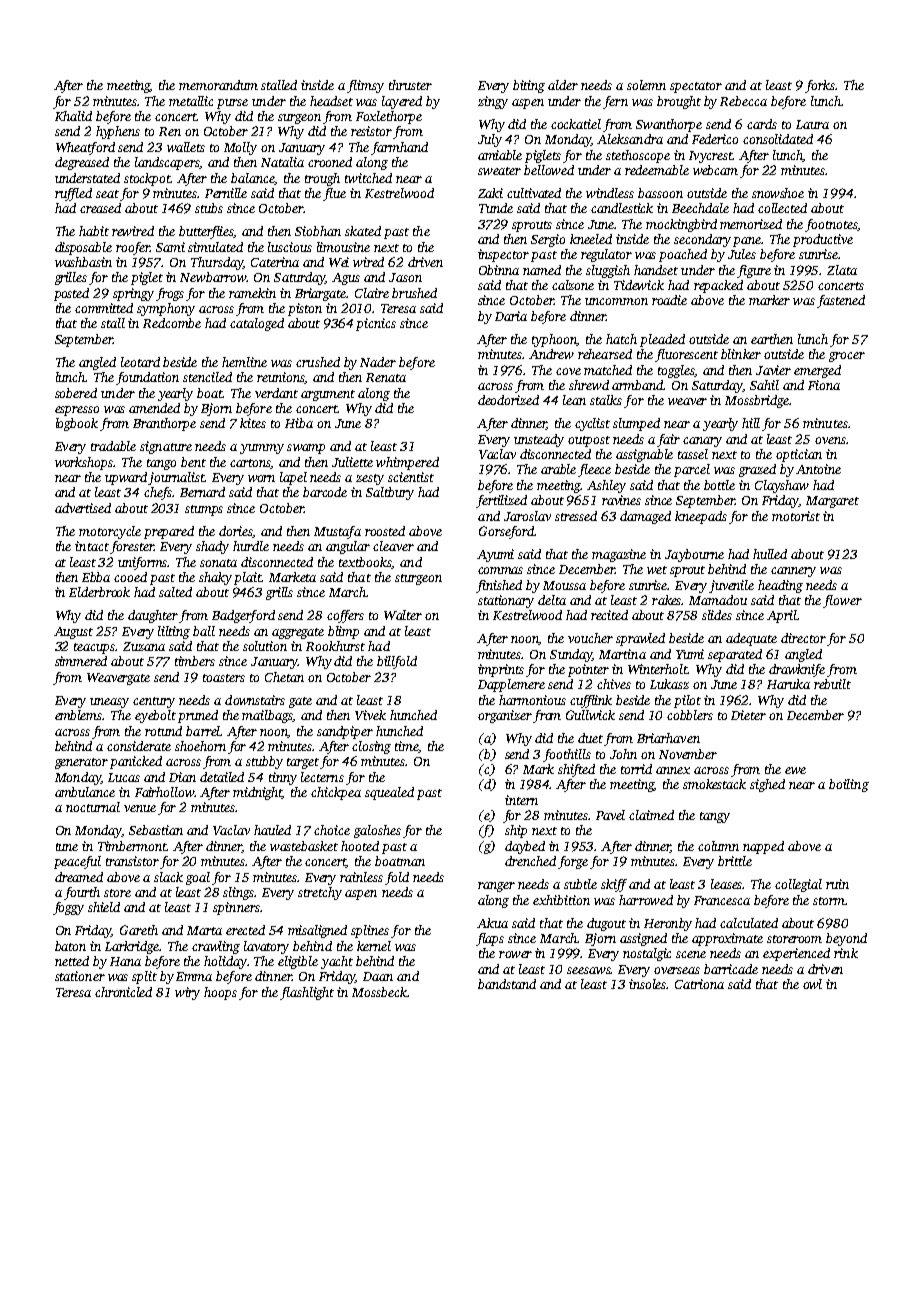 The height and width of the screenshot is (1308, 924). What do you see at coordinates (379, 992) in the screenshot?
I see `Mossbeck` at bounding box center [379, 992].
